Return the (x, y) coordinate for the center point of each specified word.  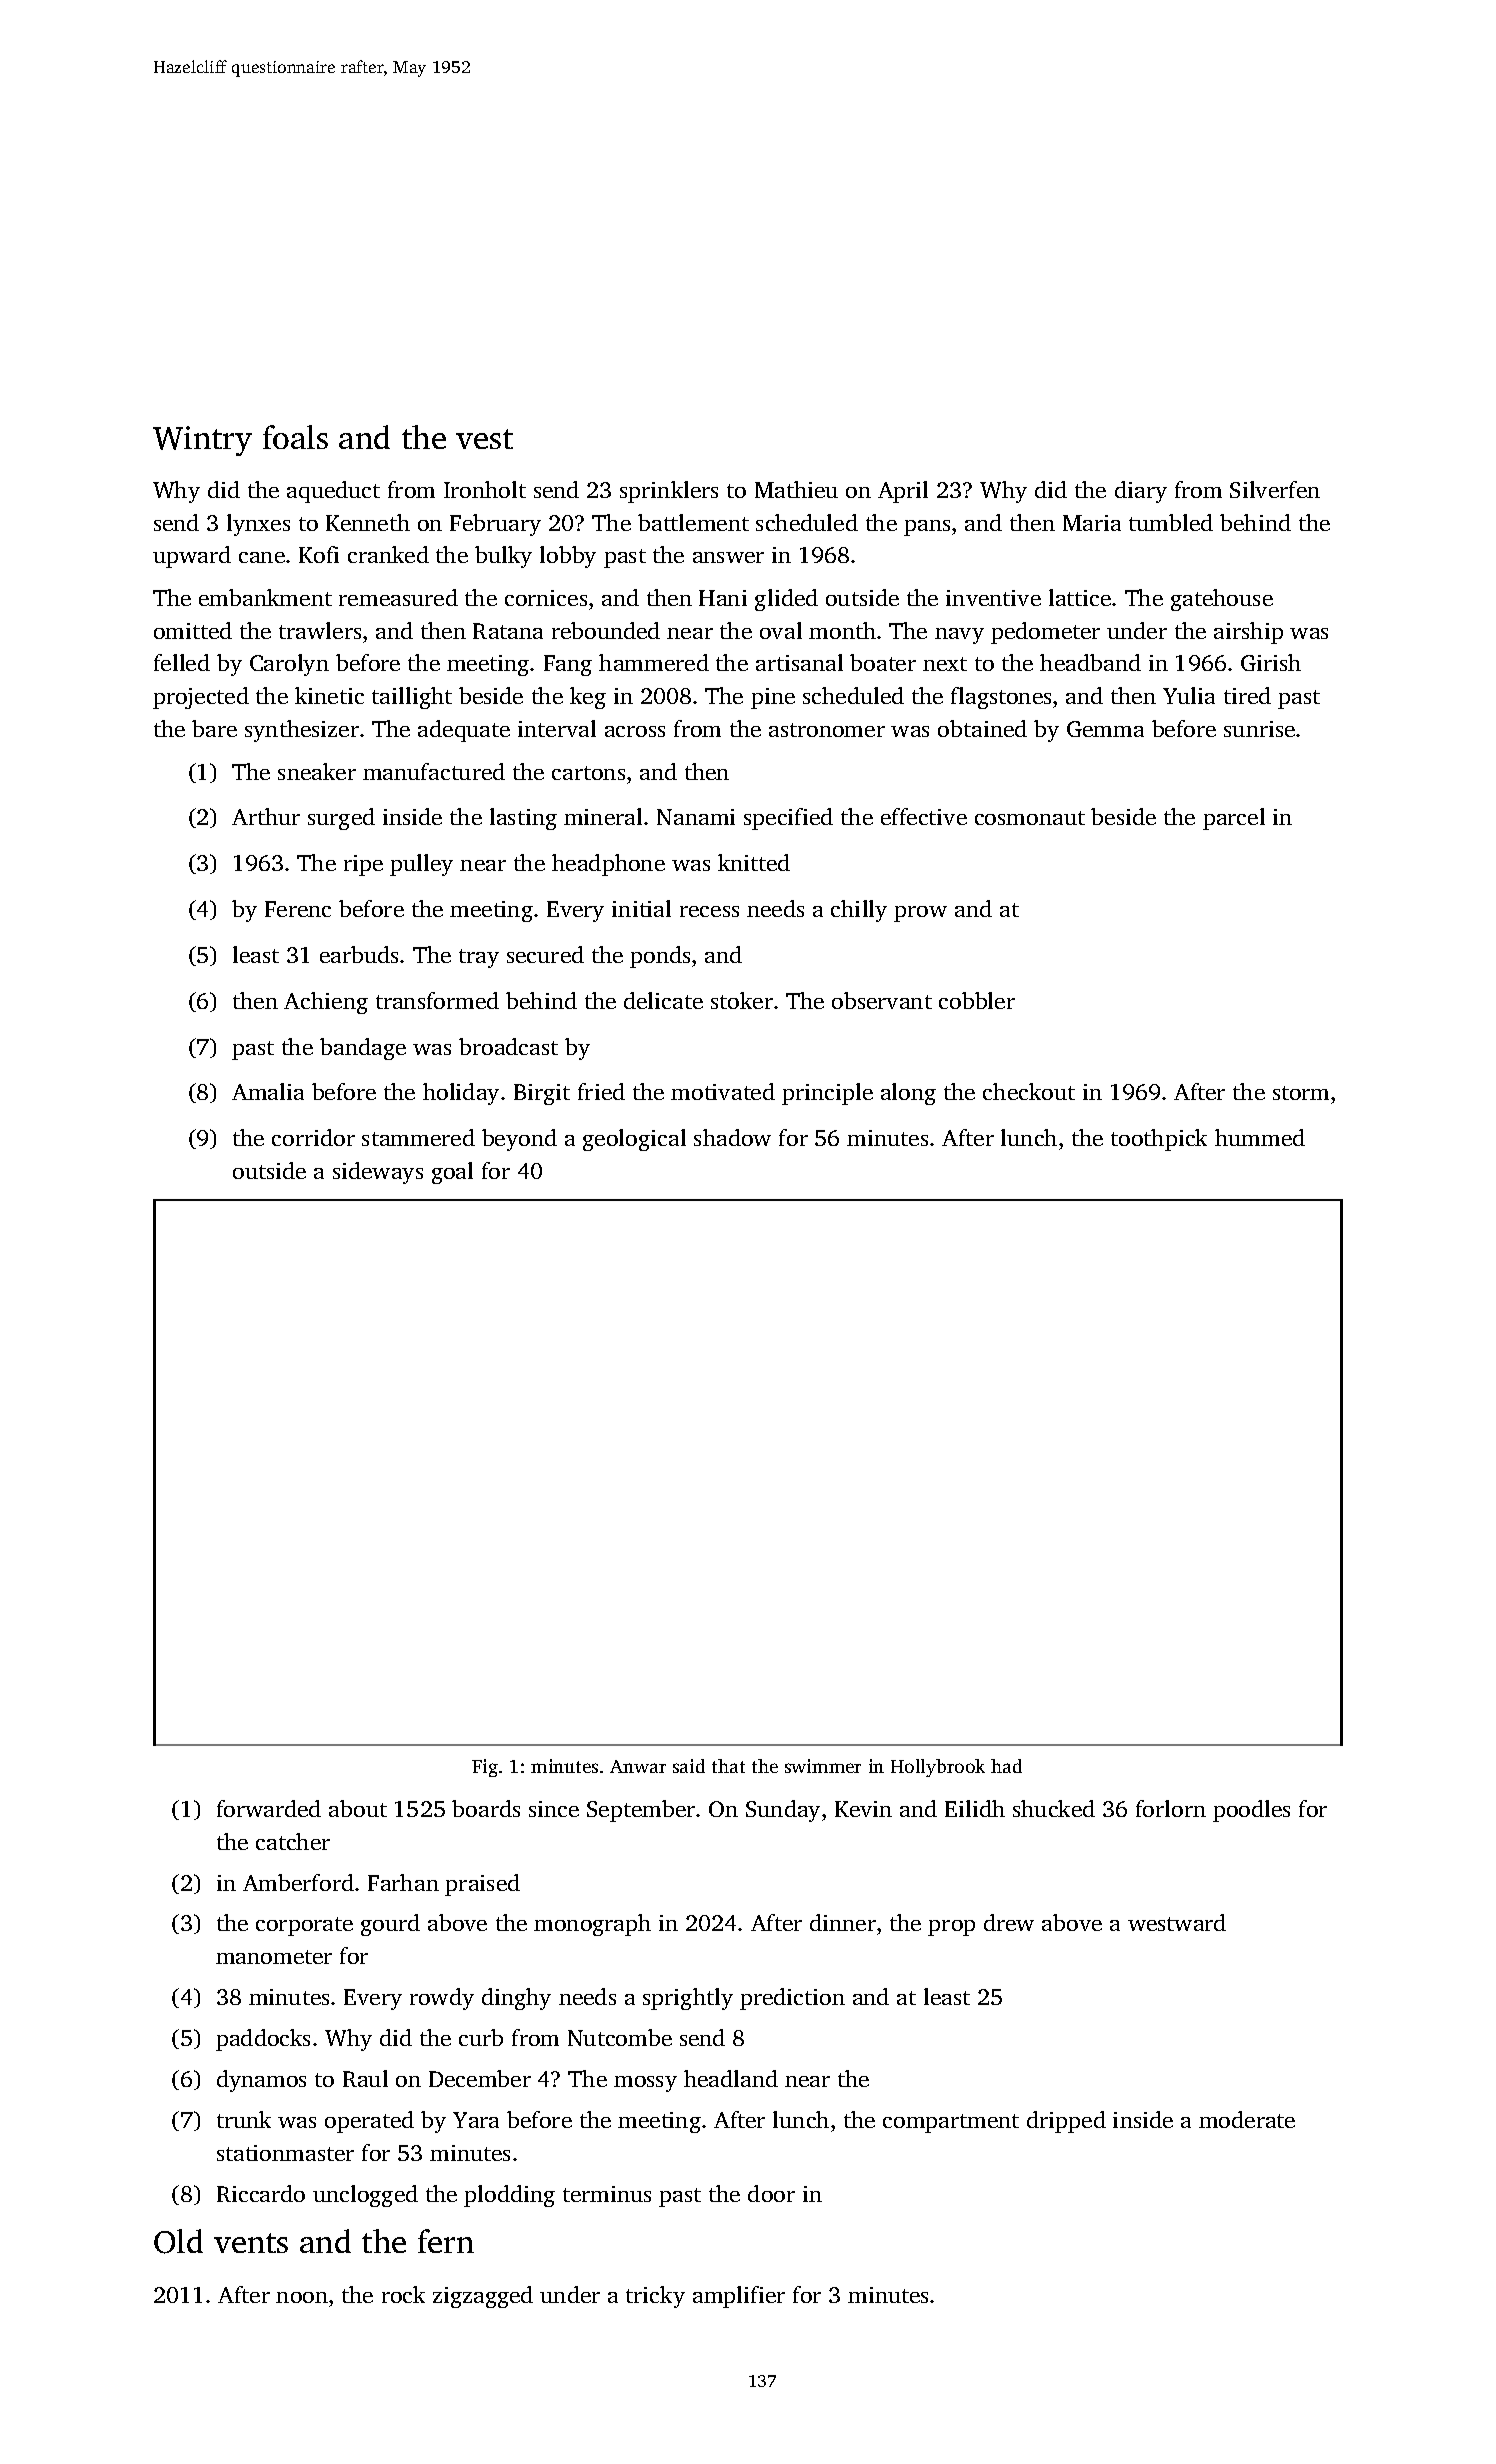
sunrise (1259, 729)
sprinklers (669, 492)
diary (1141, 492)
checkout (1029, 1091)
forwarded (269, 1808)
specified (788, 819)
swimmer (823, 1766)
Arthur (266, 816)
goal (452, 1173)
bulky (503, 557)
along (908, 1094)
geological (634, 1140)
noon (302, 2297)
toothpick (1159, 1140)
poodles (1251, 1811)
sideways (378, 1173)
